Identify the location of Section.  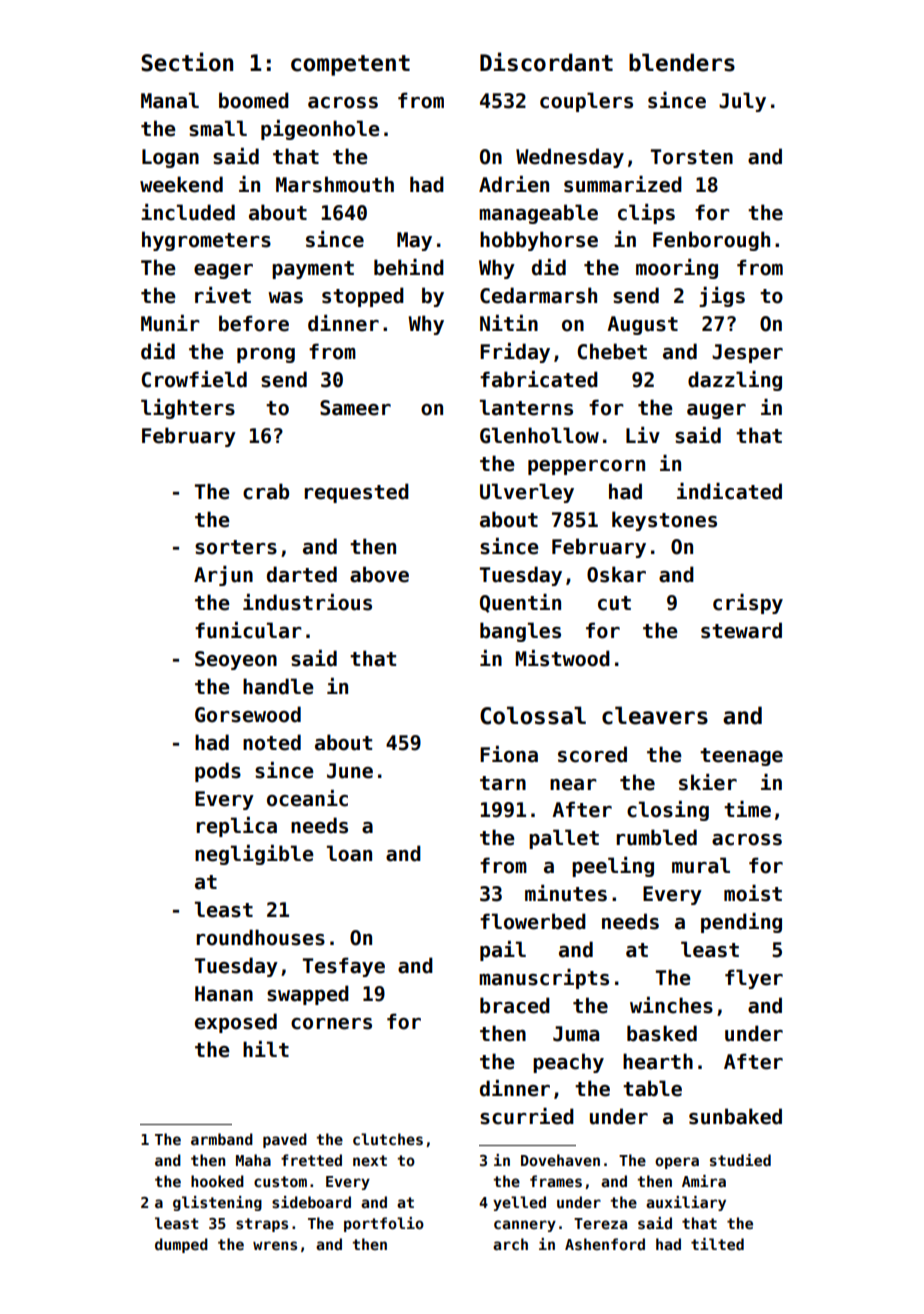
(187, 62).
